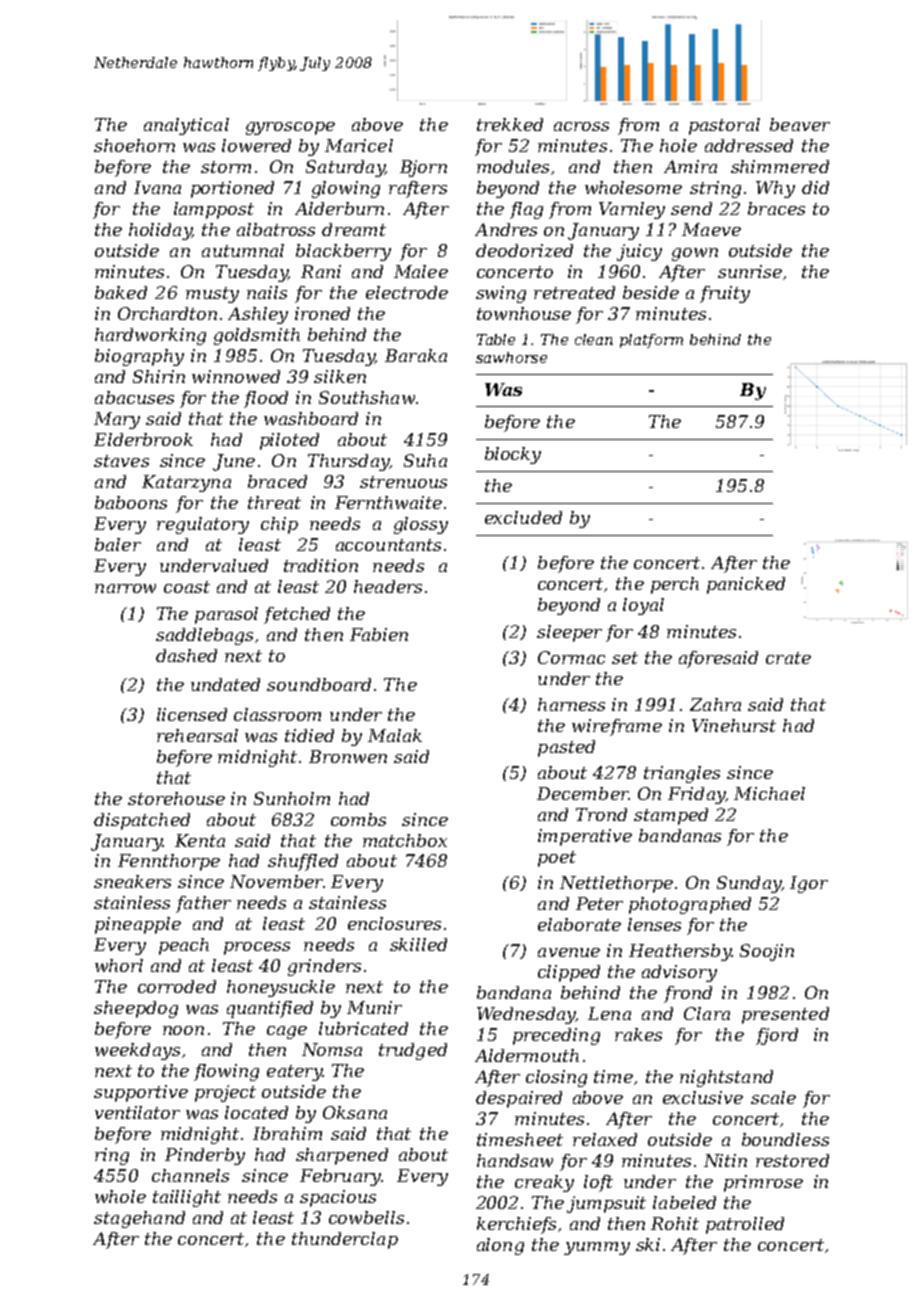 This page has width=924, height=1308. I want to click on stagehand, so click(139, 1219).
